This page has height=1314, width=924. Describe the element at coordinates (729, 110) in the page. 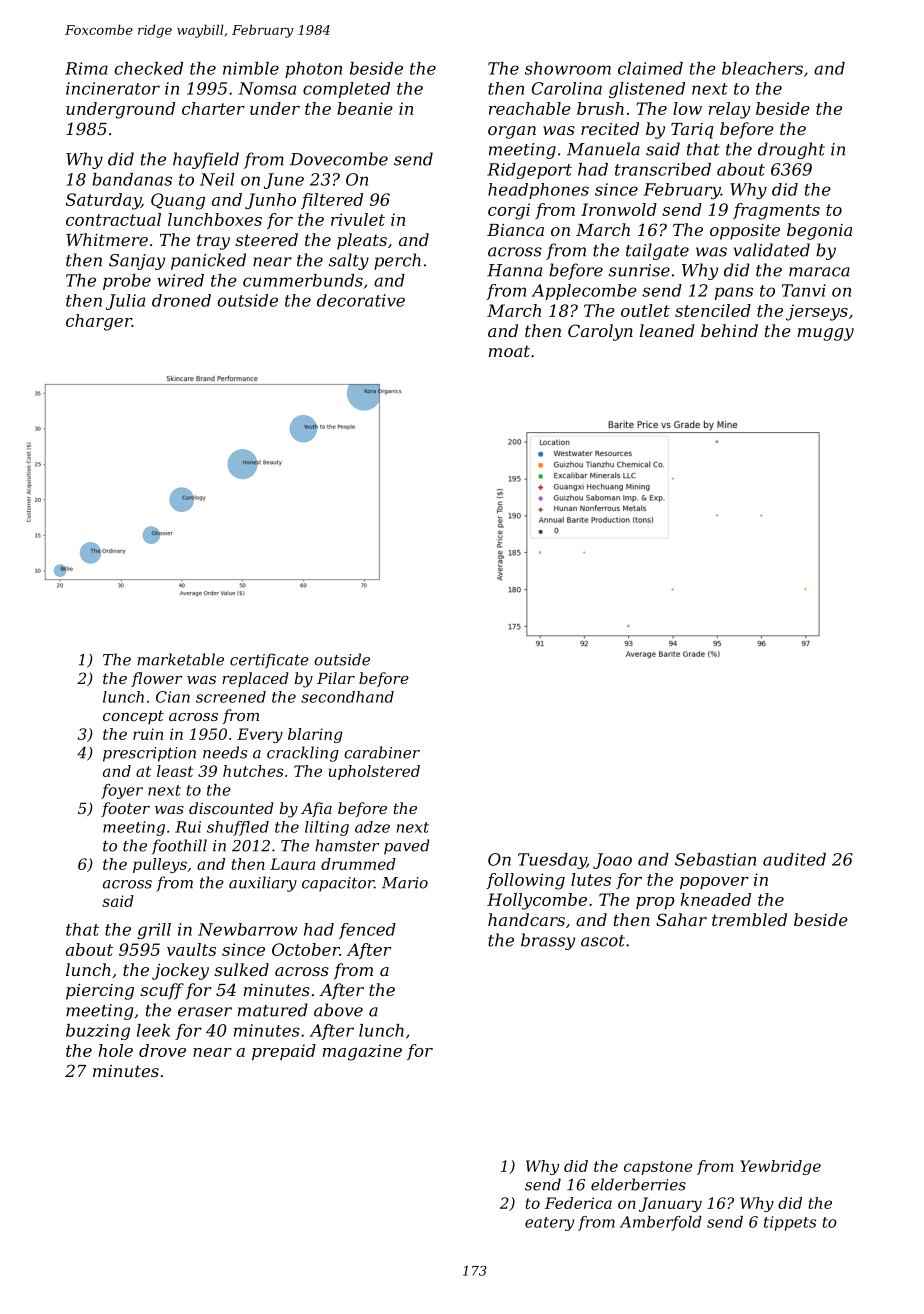

I see `relay` at that location.
